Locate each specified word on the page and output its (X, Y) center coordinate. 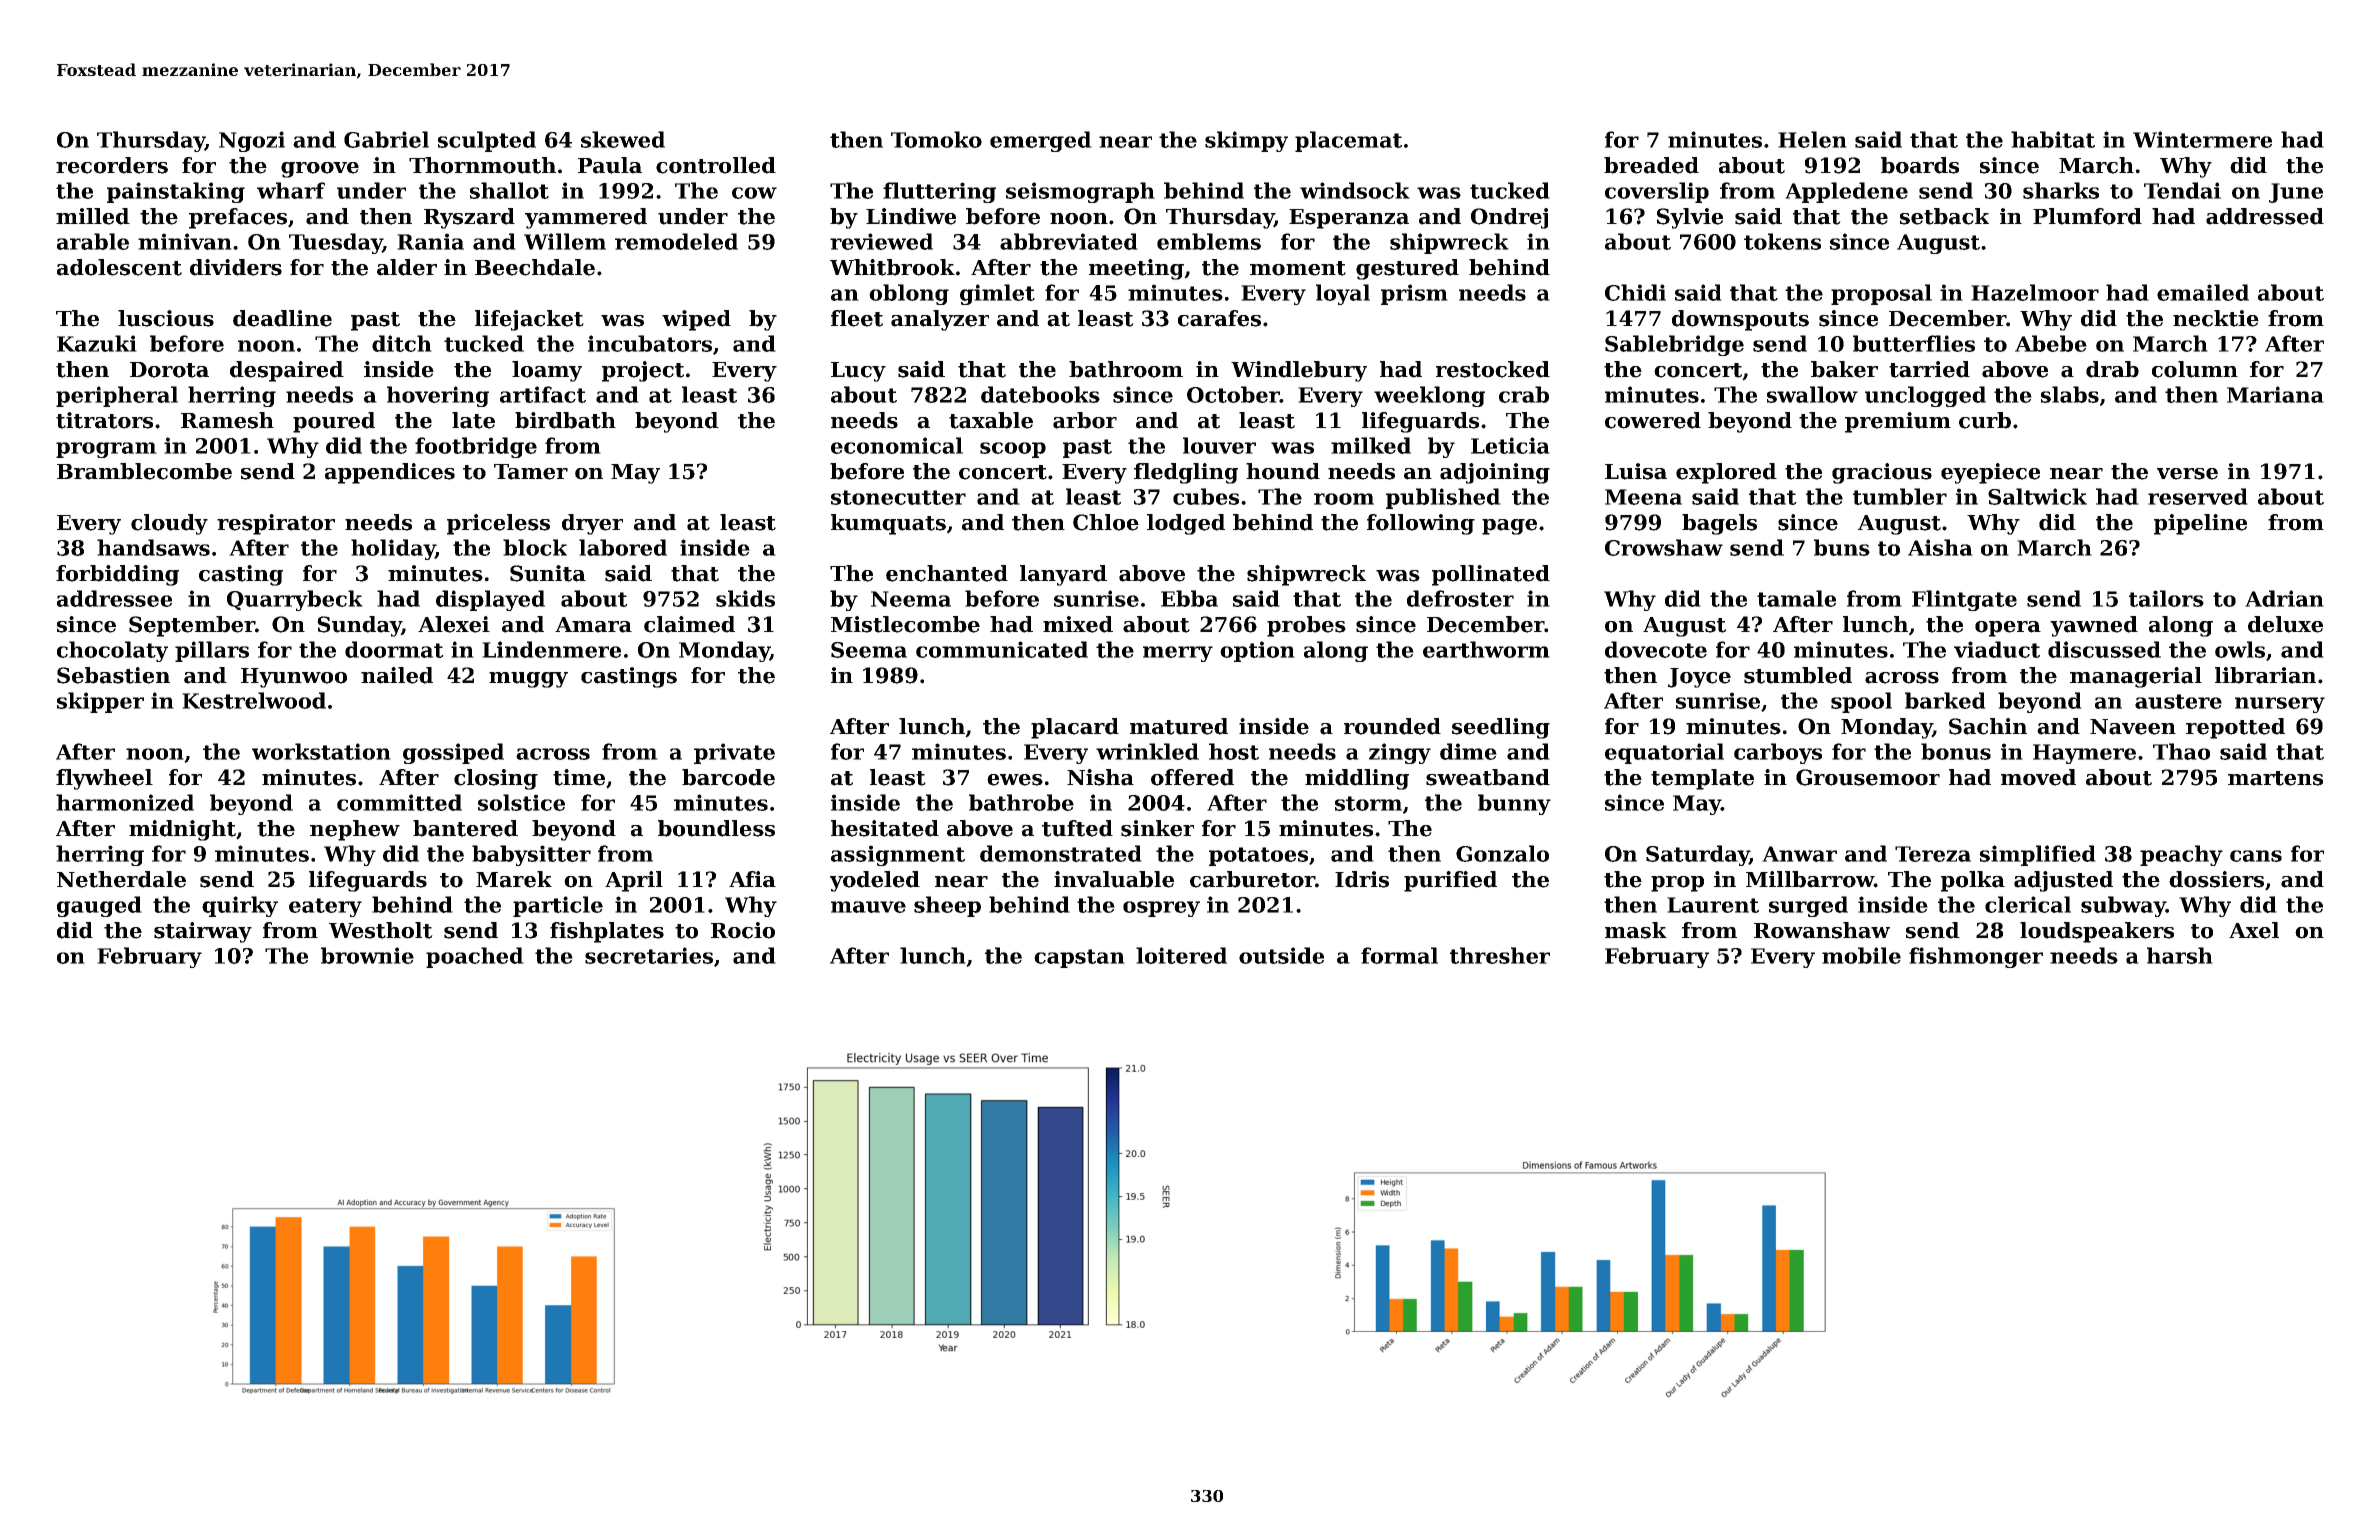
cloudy (169, 524)
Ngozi (252, 141)
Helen (1812, 139)
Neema (911, 599)
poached (475, 957)
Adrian (2284, 598)
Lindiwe (911, 216)
